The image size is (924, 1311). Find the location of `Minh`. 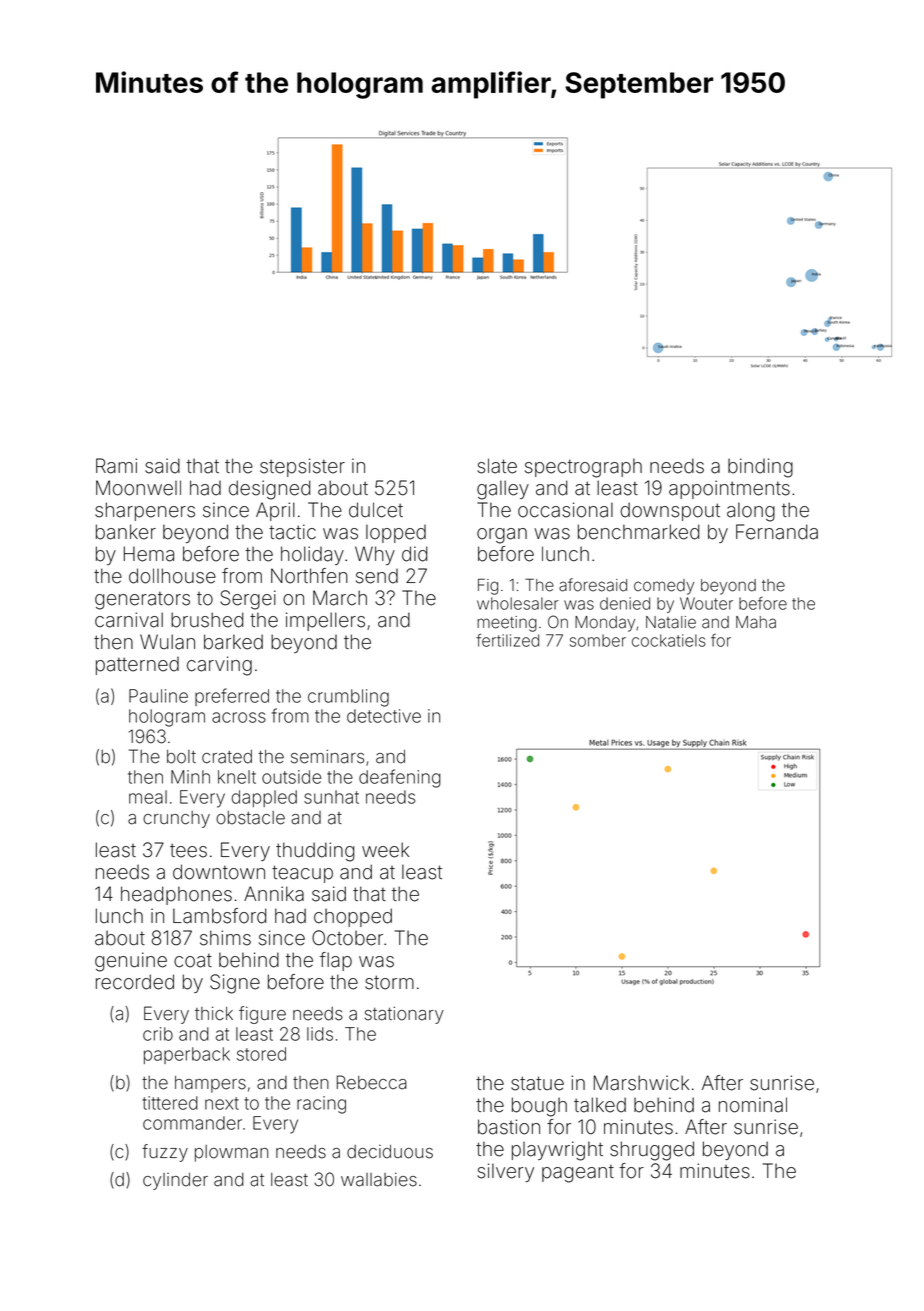

Minh is located at coordinates (190, 777).
